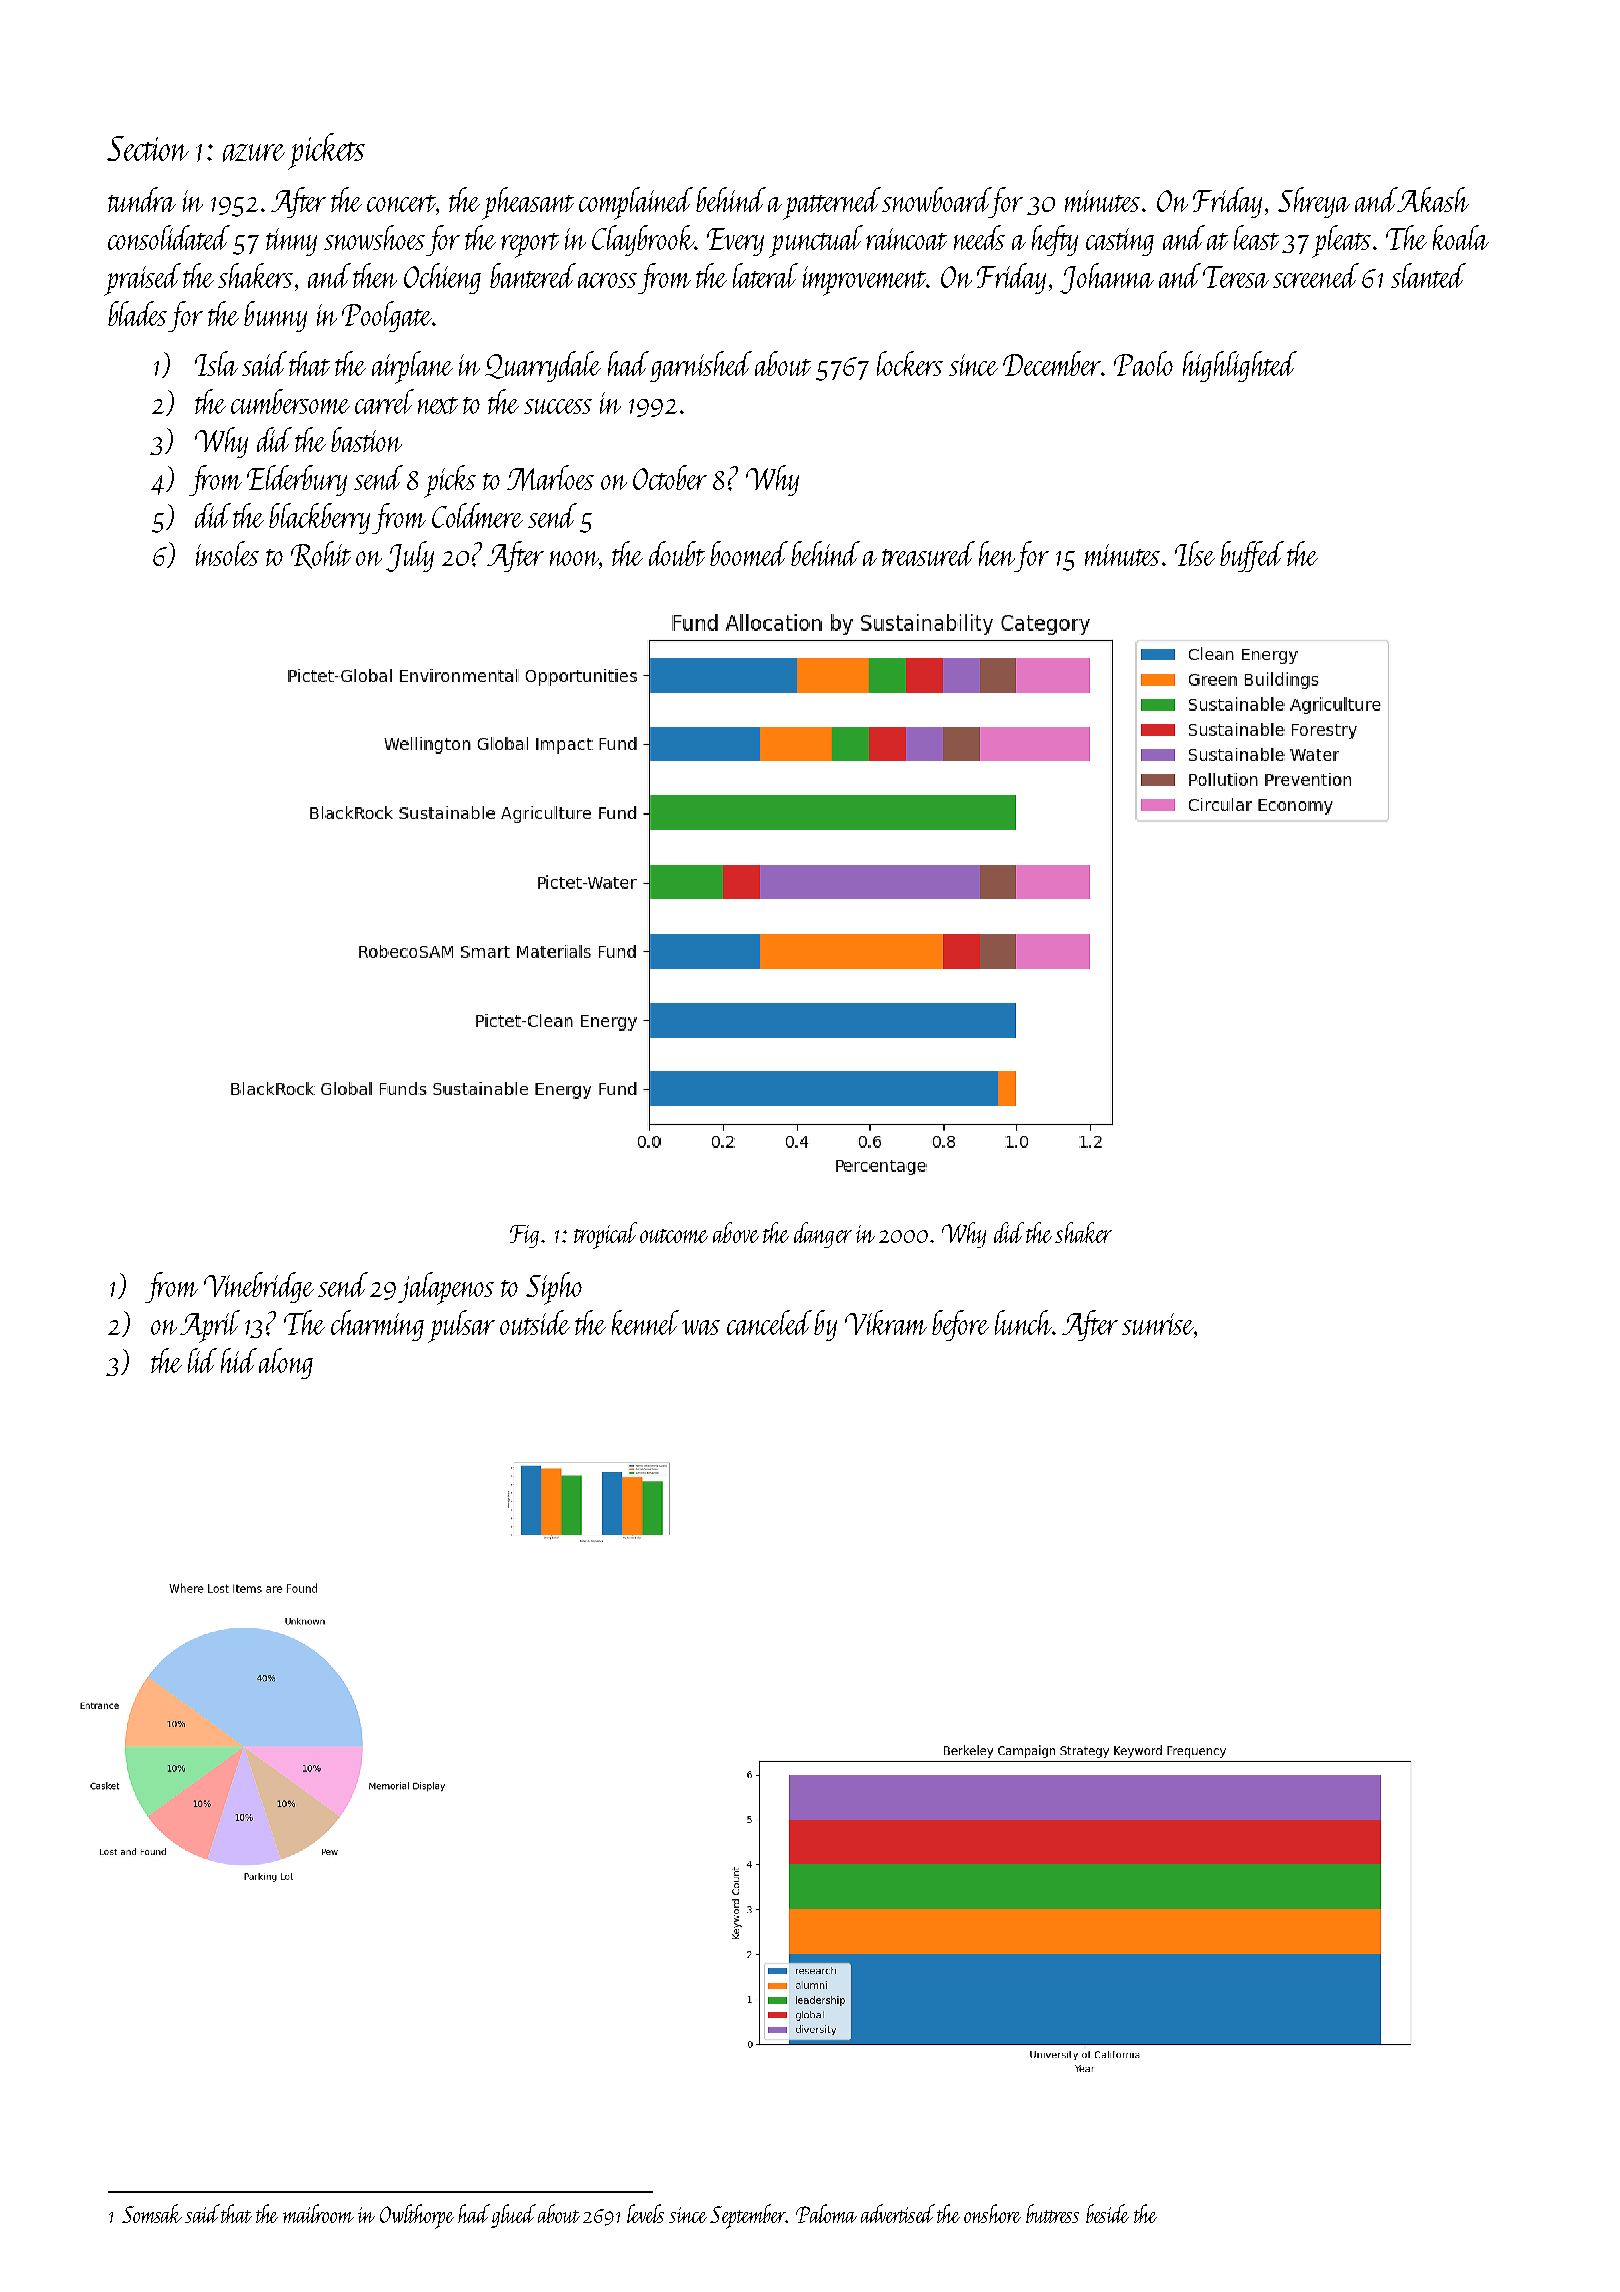 Image resolution: width=1620 pixels, height=2292 pixels. Describe the element at coordinates (321, 555) in the document. I see `Rohit` at that location.
